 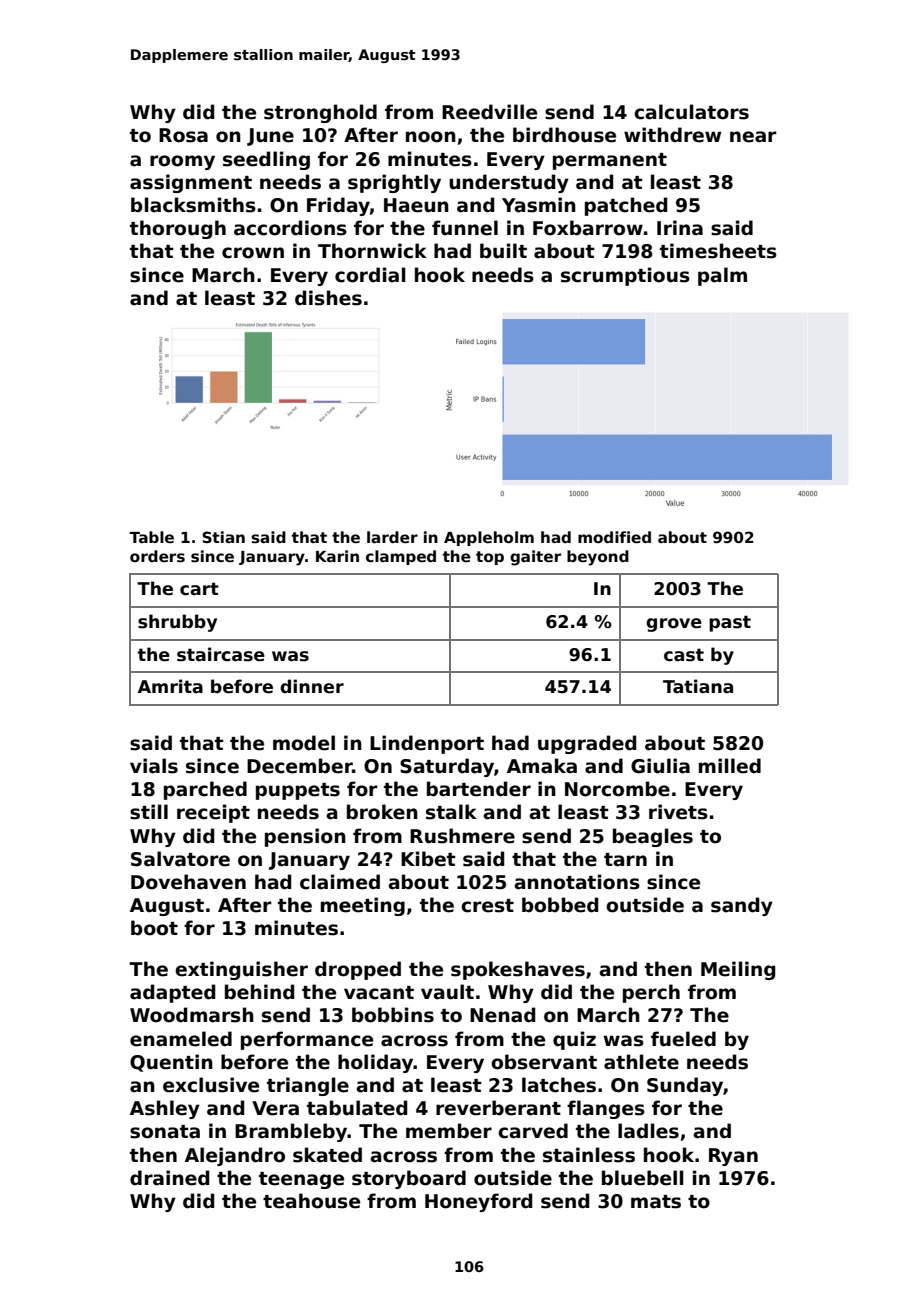 What do you see at coordinates (311, 1201) in the screenshot?
I see `teahouse` at bounding box center [311, 1201].
